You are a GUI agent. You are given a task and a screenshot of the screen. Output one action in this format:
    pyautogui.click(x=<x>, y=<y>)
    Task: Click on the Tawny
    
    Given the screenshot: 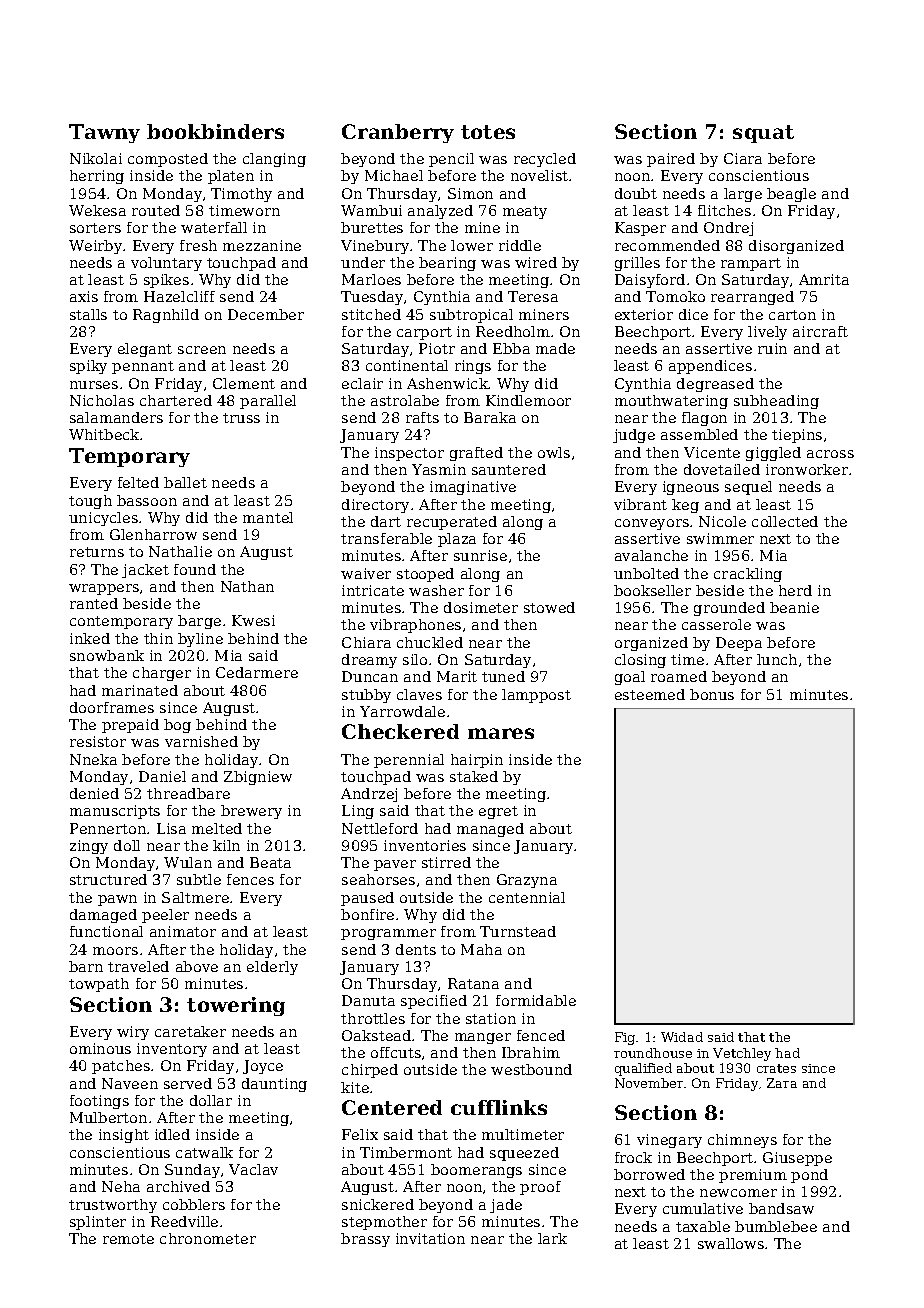 What is the action you would take?
    pyautogui.click(x=104, y=133)
